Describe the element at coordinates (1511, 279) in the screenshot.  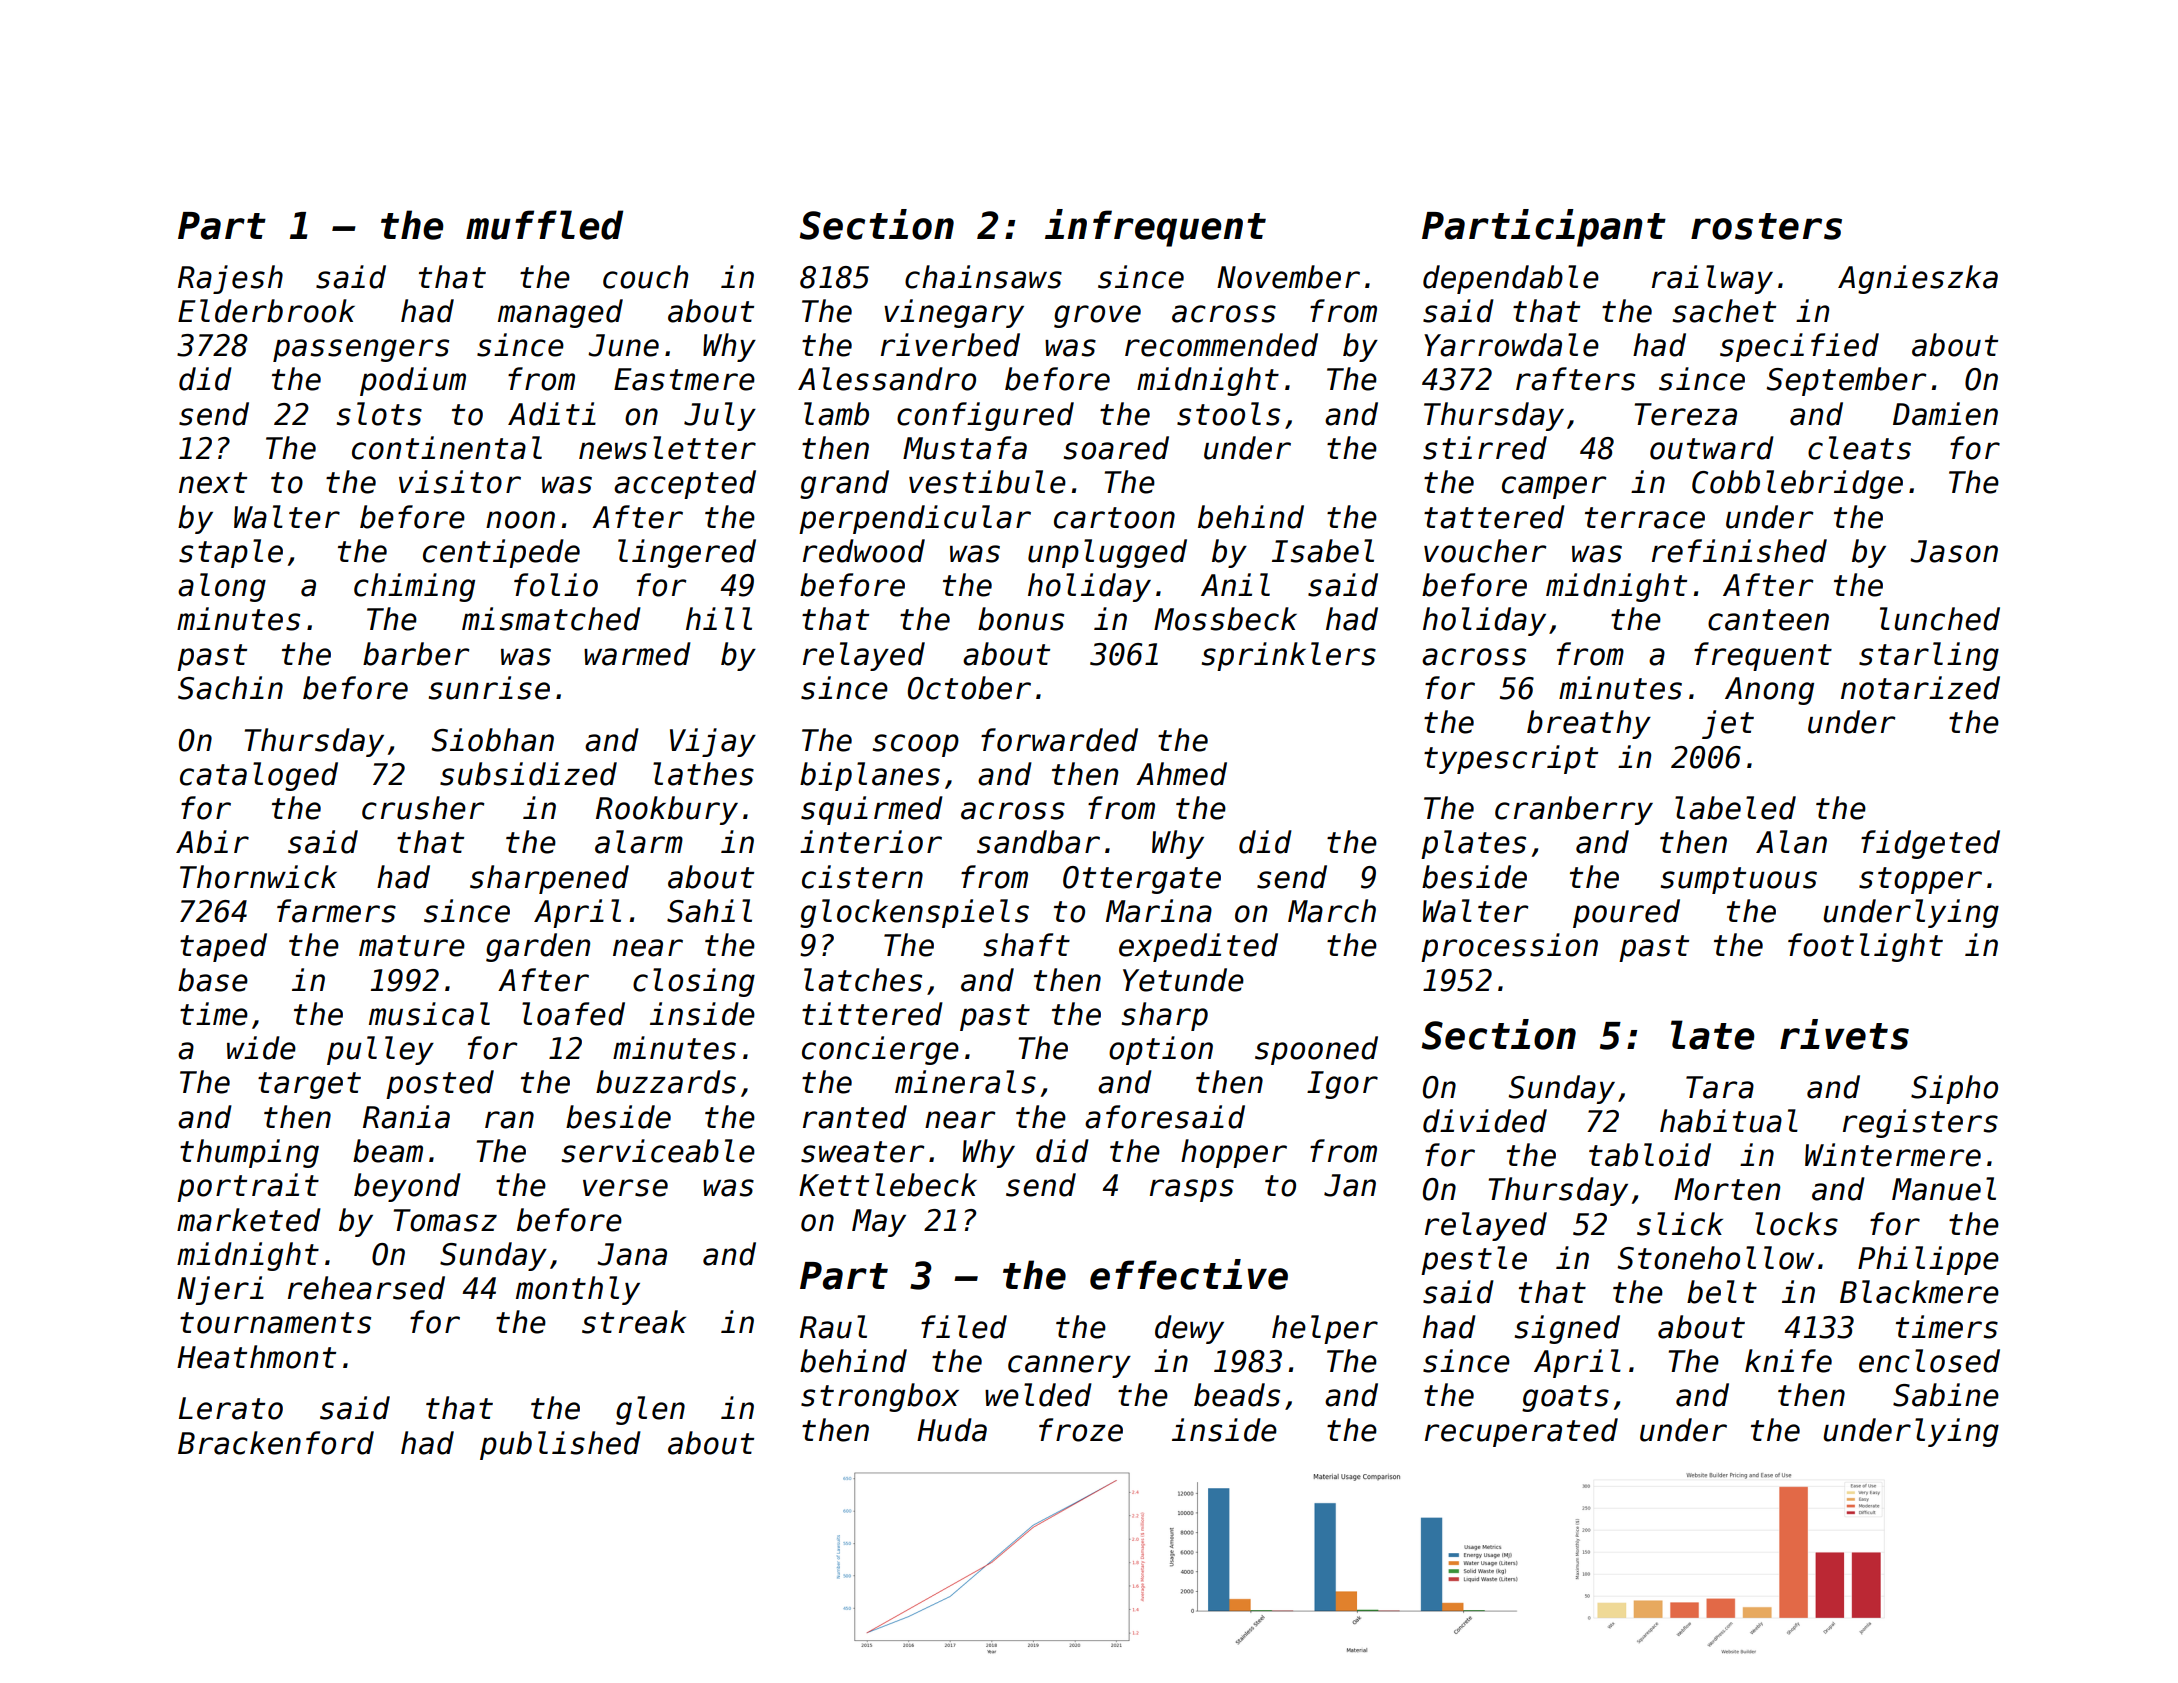
I see `dependable` at that location.
